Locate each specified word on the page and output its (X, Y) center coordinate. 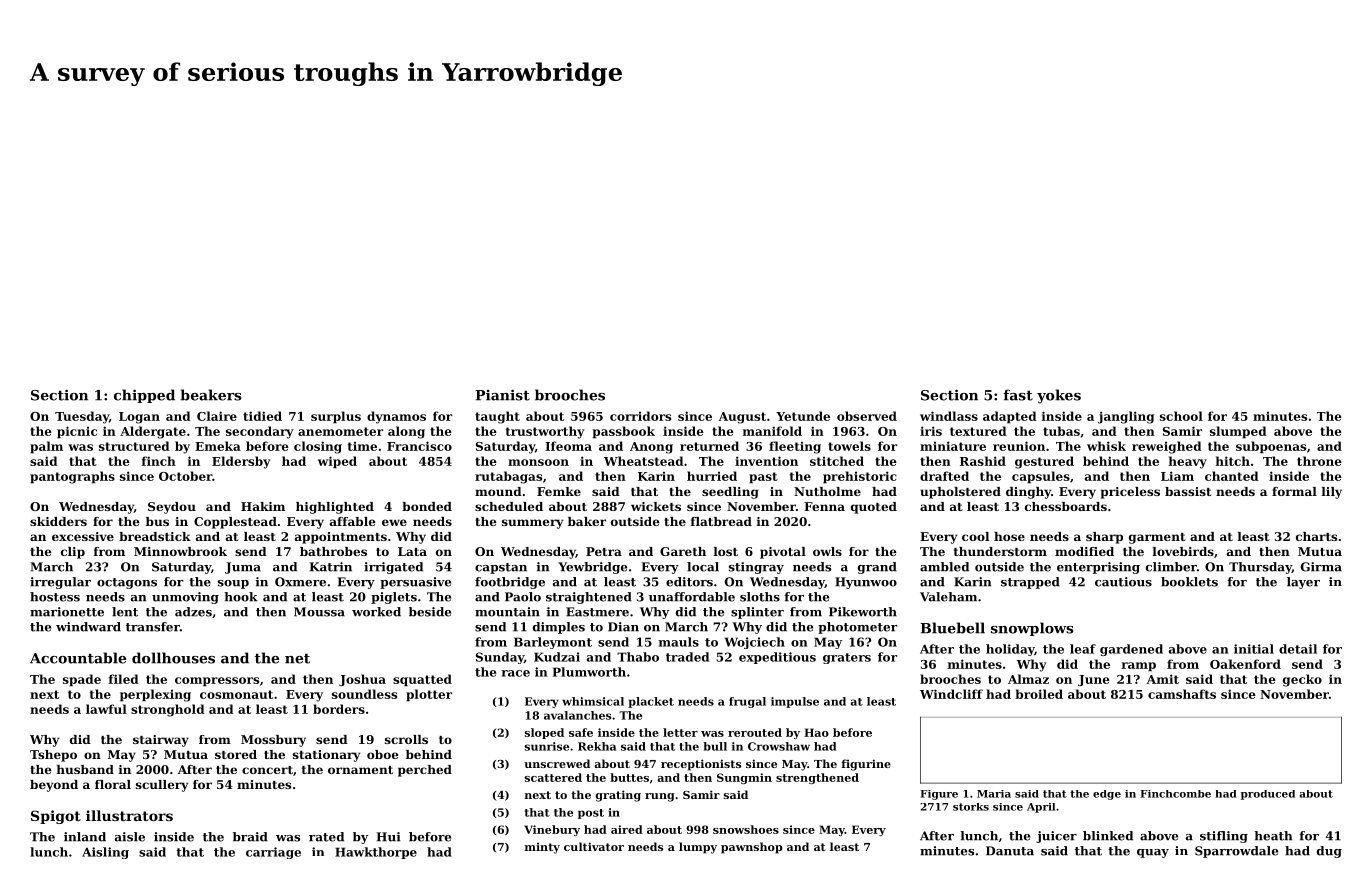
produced (1268, 795)
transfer (153, 627)
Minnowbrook (180, 551)
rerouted (755, 732)
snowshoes (746, 829)
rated (326, 837)
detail (1298, 649)
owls (827, 551)
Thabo (638, 657)
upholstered (960, 493)
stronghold (168, 710)
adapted (1010, 417)
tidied (262, 416)
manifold (772, 431)
